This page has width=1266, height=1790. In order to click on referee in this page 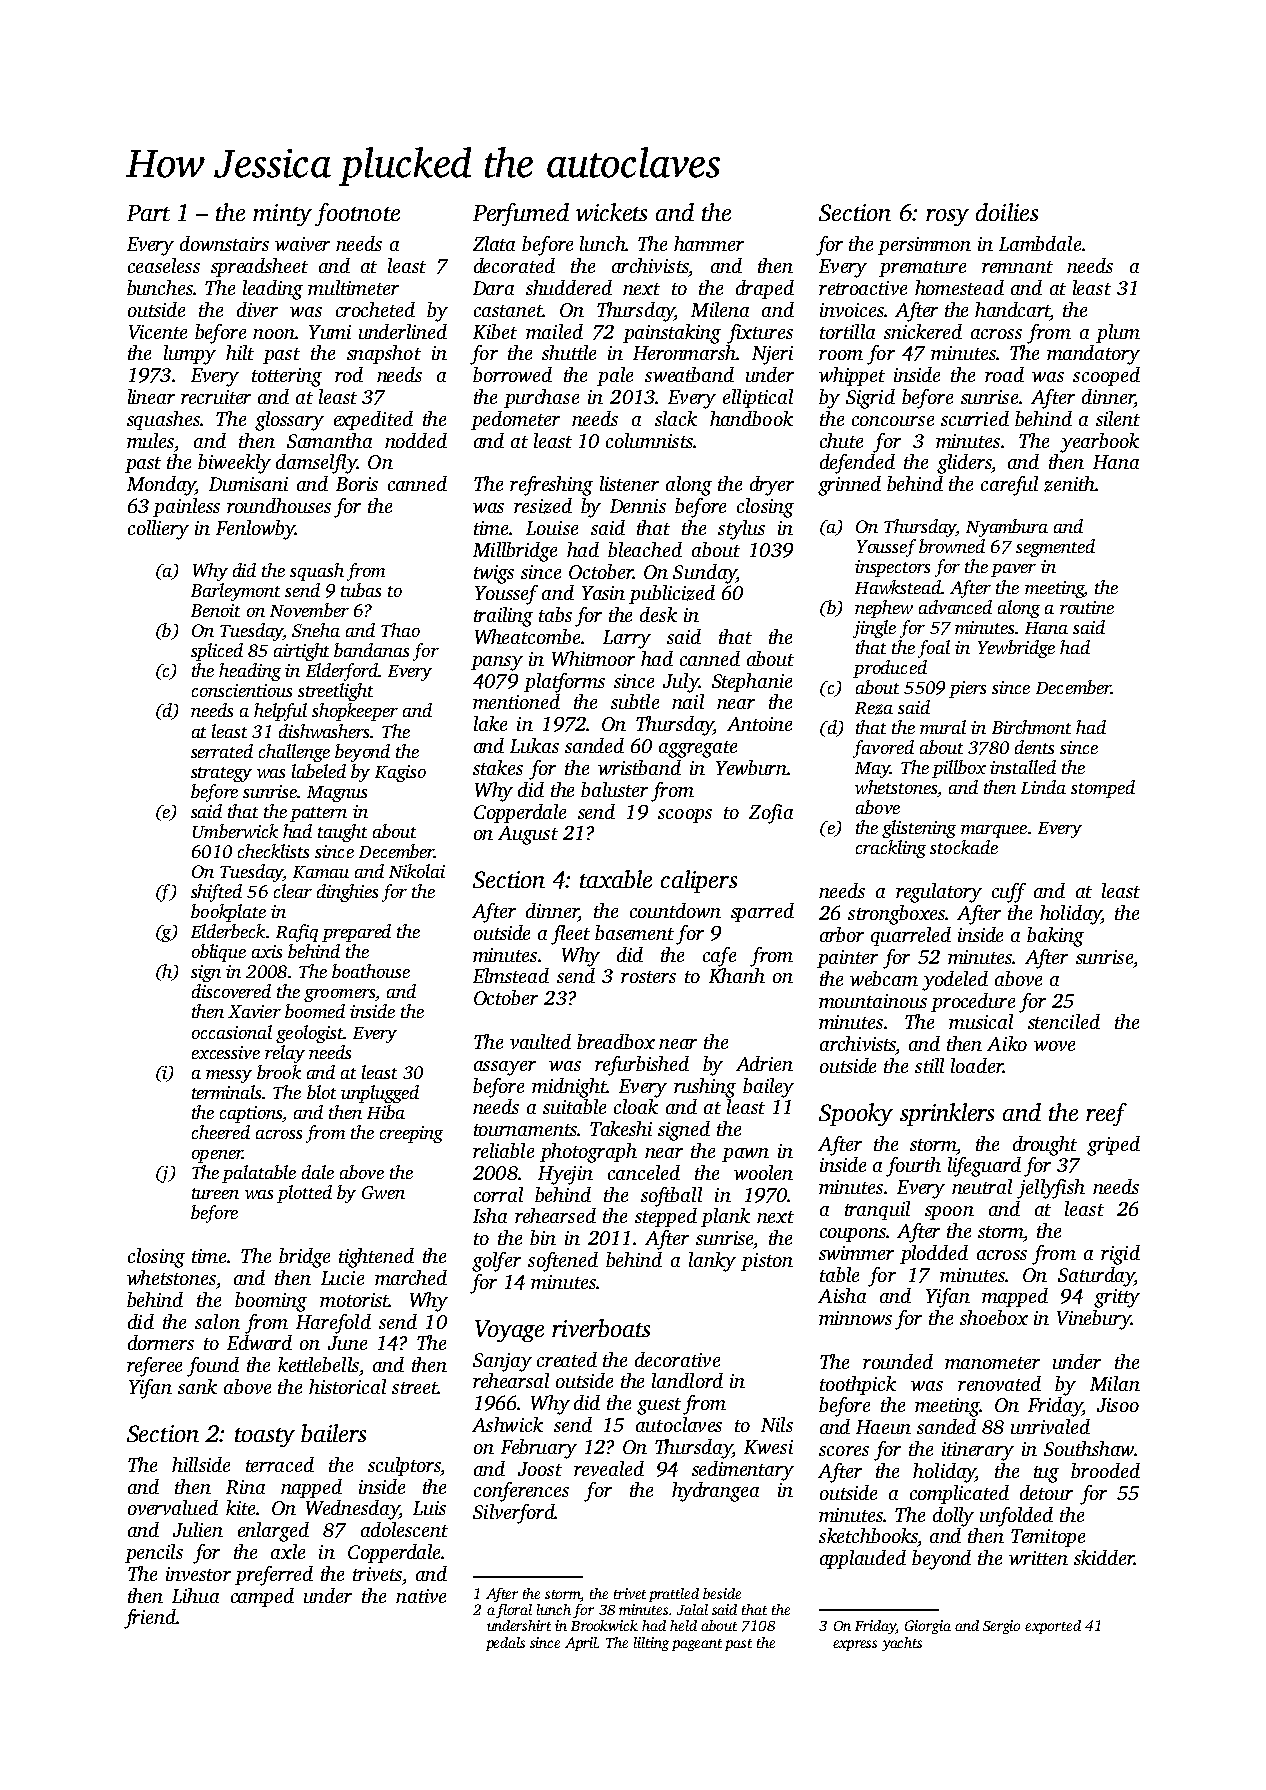, I will do `click(154, 1367)`.
